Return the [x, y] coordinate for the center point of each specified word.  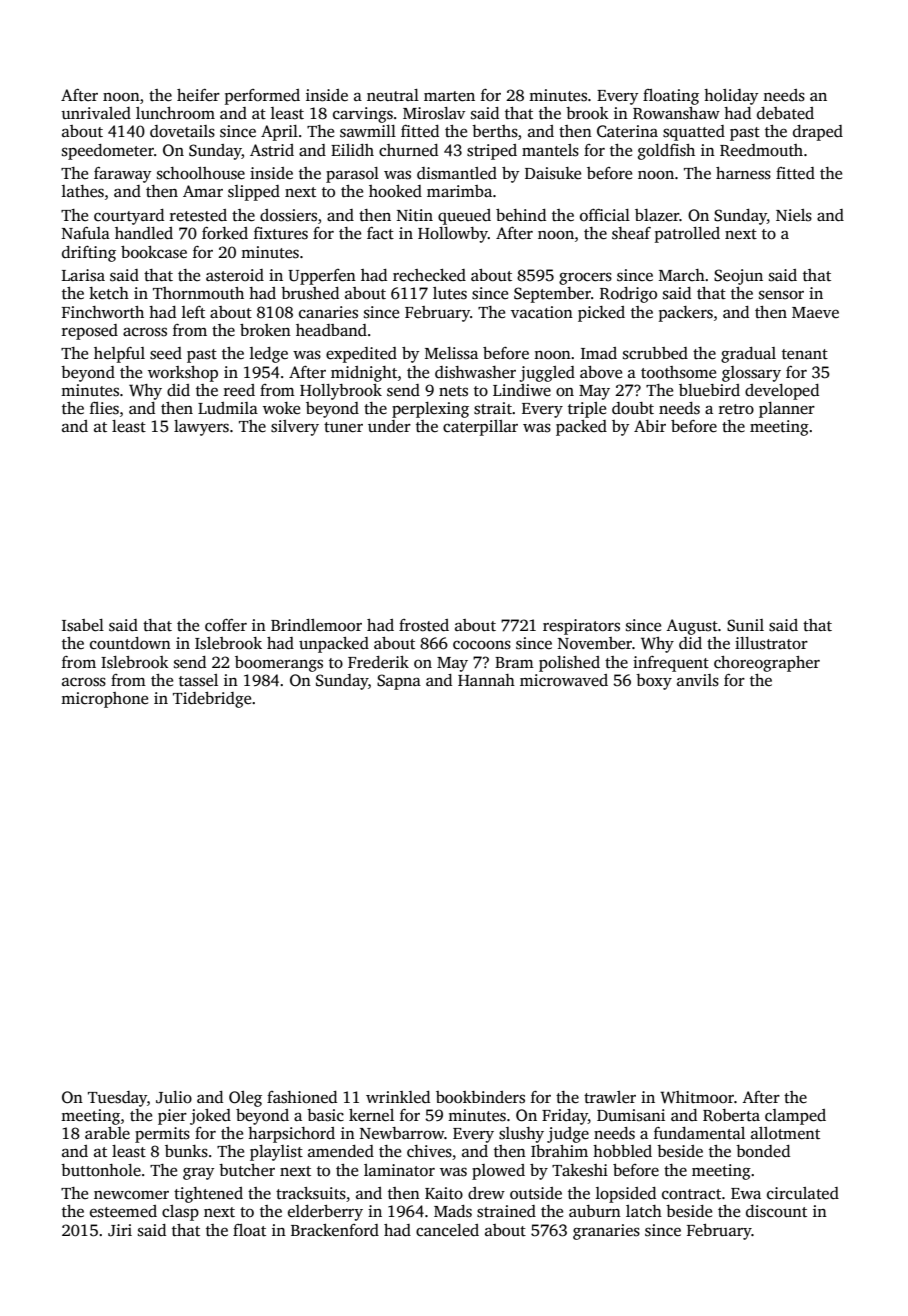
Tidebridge [212, 700]
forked [225, 233]
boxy [654, 682]
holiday [731, 97]
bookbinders [480, 1097]
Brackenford [335, 1230]
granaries [606, 1232]
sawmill [368, 131]
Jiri [120, 1230]
